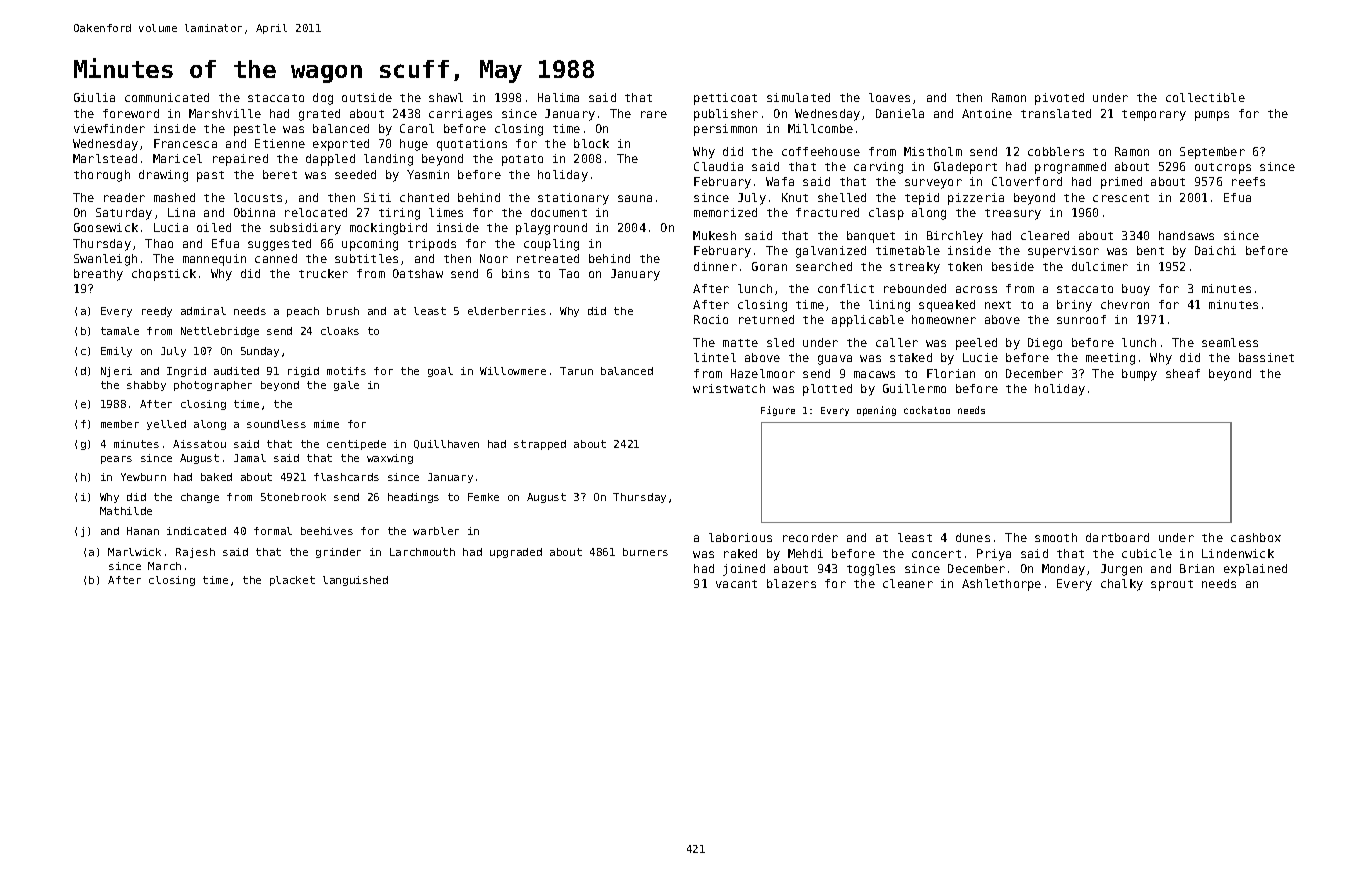 This screenshot has height=887, width=1372. I want to click on collectible, so click(1205, 97).
